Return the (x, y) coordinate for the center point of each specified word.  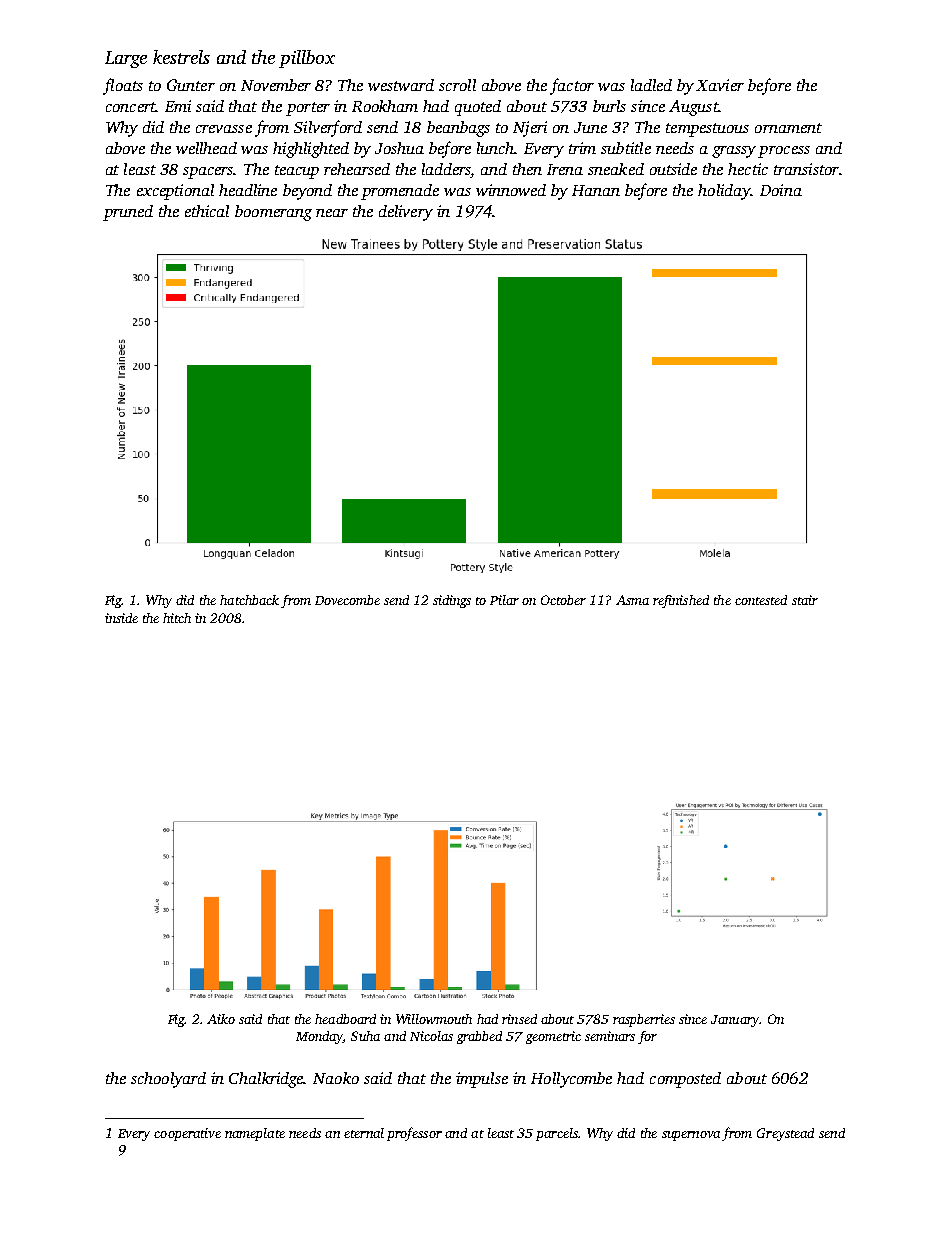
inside (121, 618)
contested (761, 600)
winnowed (511, 190)
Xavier (720, 85)
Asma (632, 600)
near (332, 213)
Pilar (504, 600)
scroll (457, 85)
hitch (177, 618)
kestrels (181, 57)
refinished (681, 601)
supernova (691, 1136)
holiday (724, 192)
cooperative (187, 1134)
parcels (557, 1134)
